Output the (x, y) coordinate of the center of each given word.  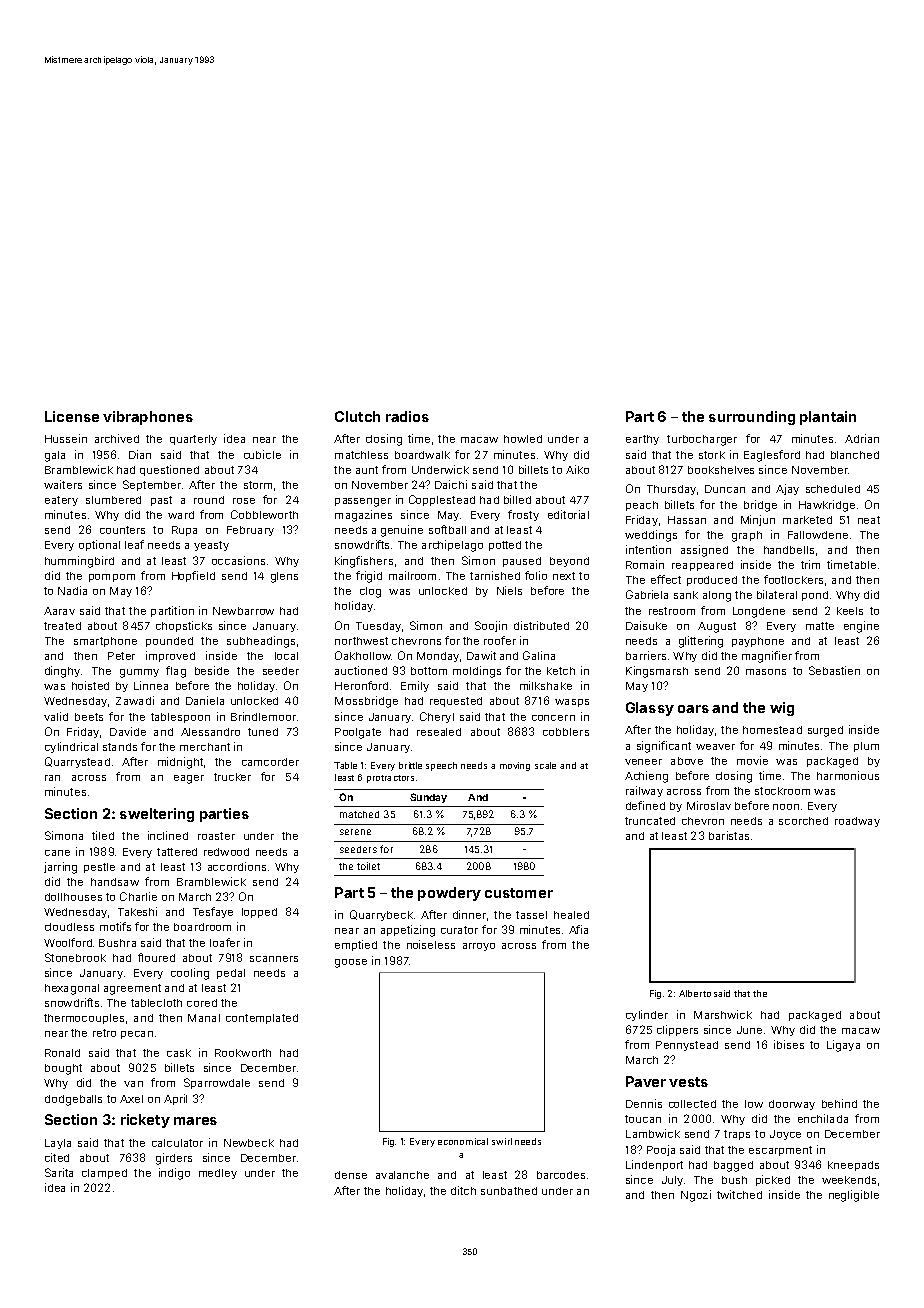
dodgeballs (73, 1100)
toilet (368, 866)
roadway (857, 822)
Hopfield (193, 576)
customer (519, 893)
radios (407, 416)
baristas (729, 835)
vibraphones (148, 418)
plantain (828, 418)
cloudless (69, 927)
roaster (216, 836)
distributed (541, 625)
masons (766, 672)
